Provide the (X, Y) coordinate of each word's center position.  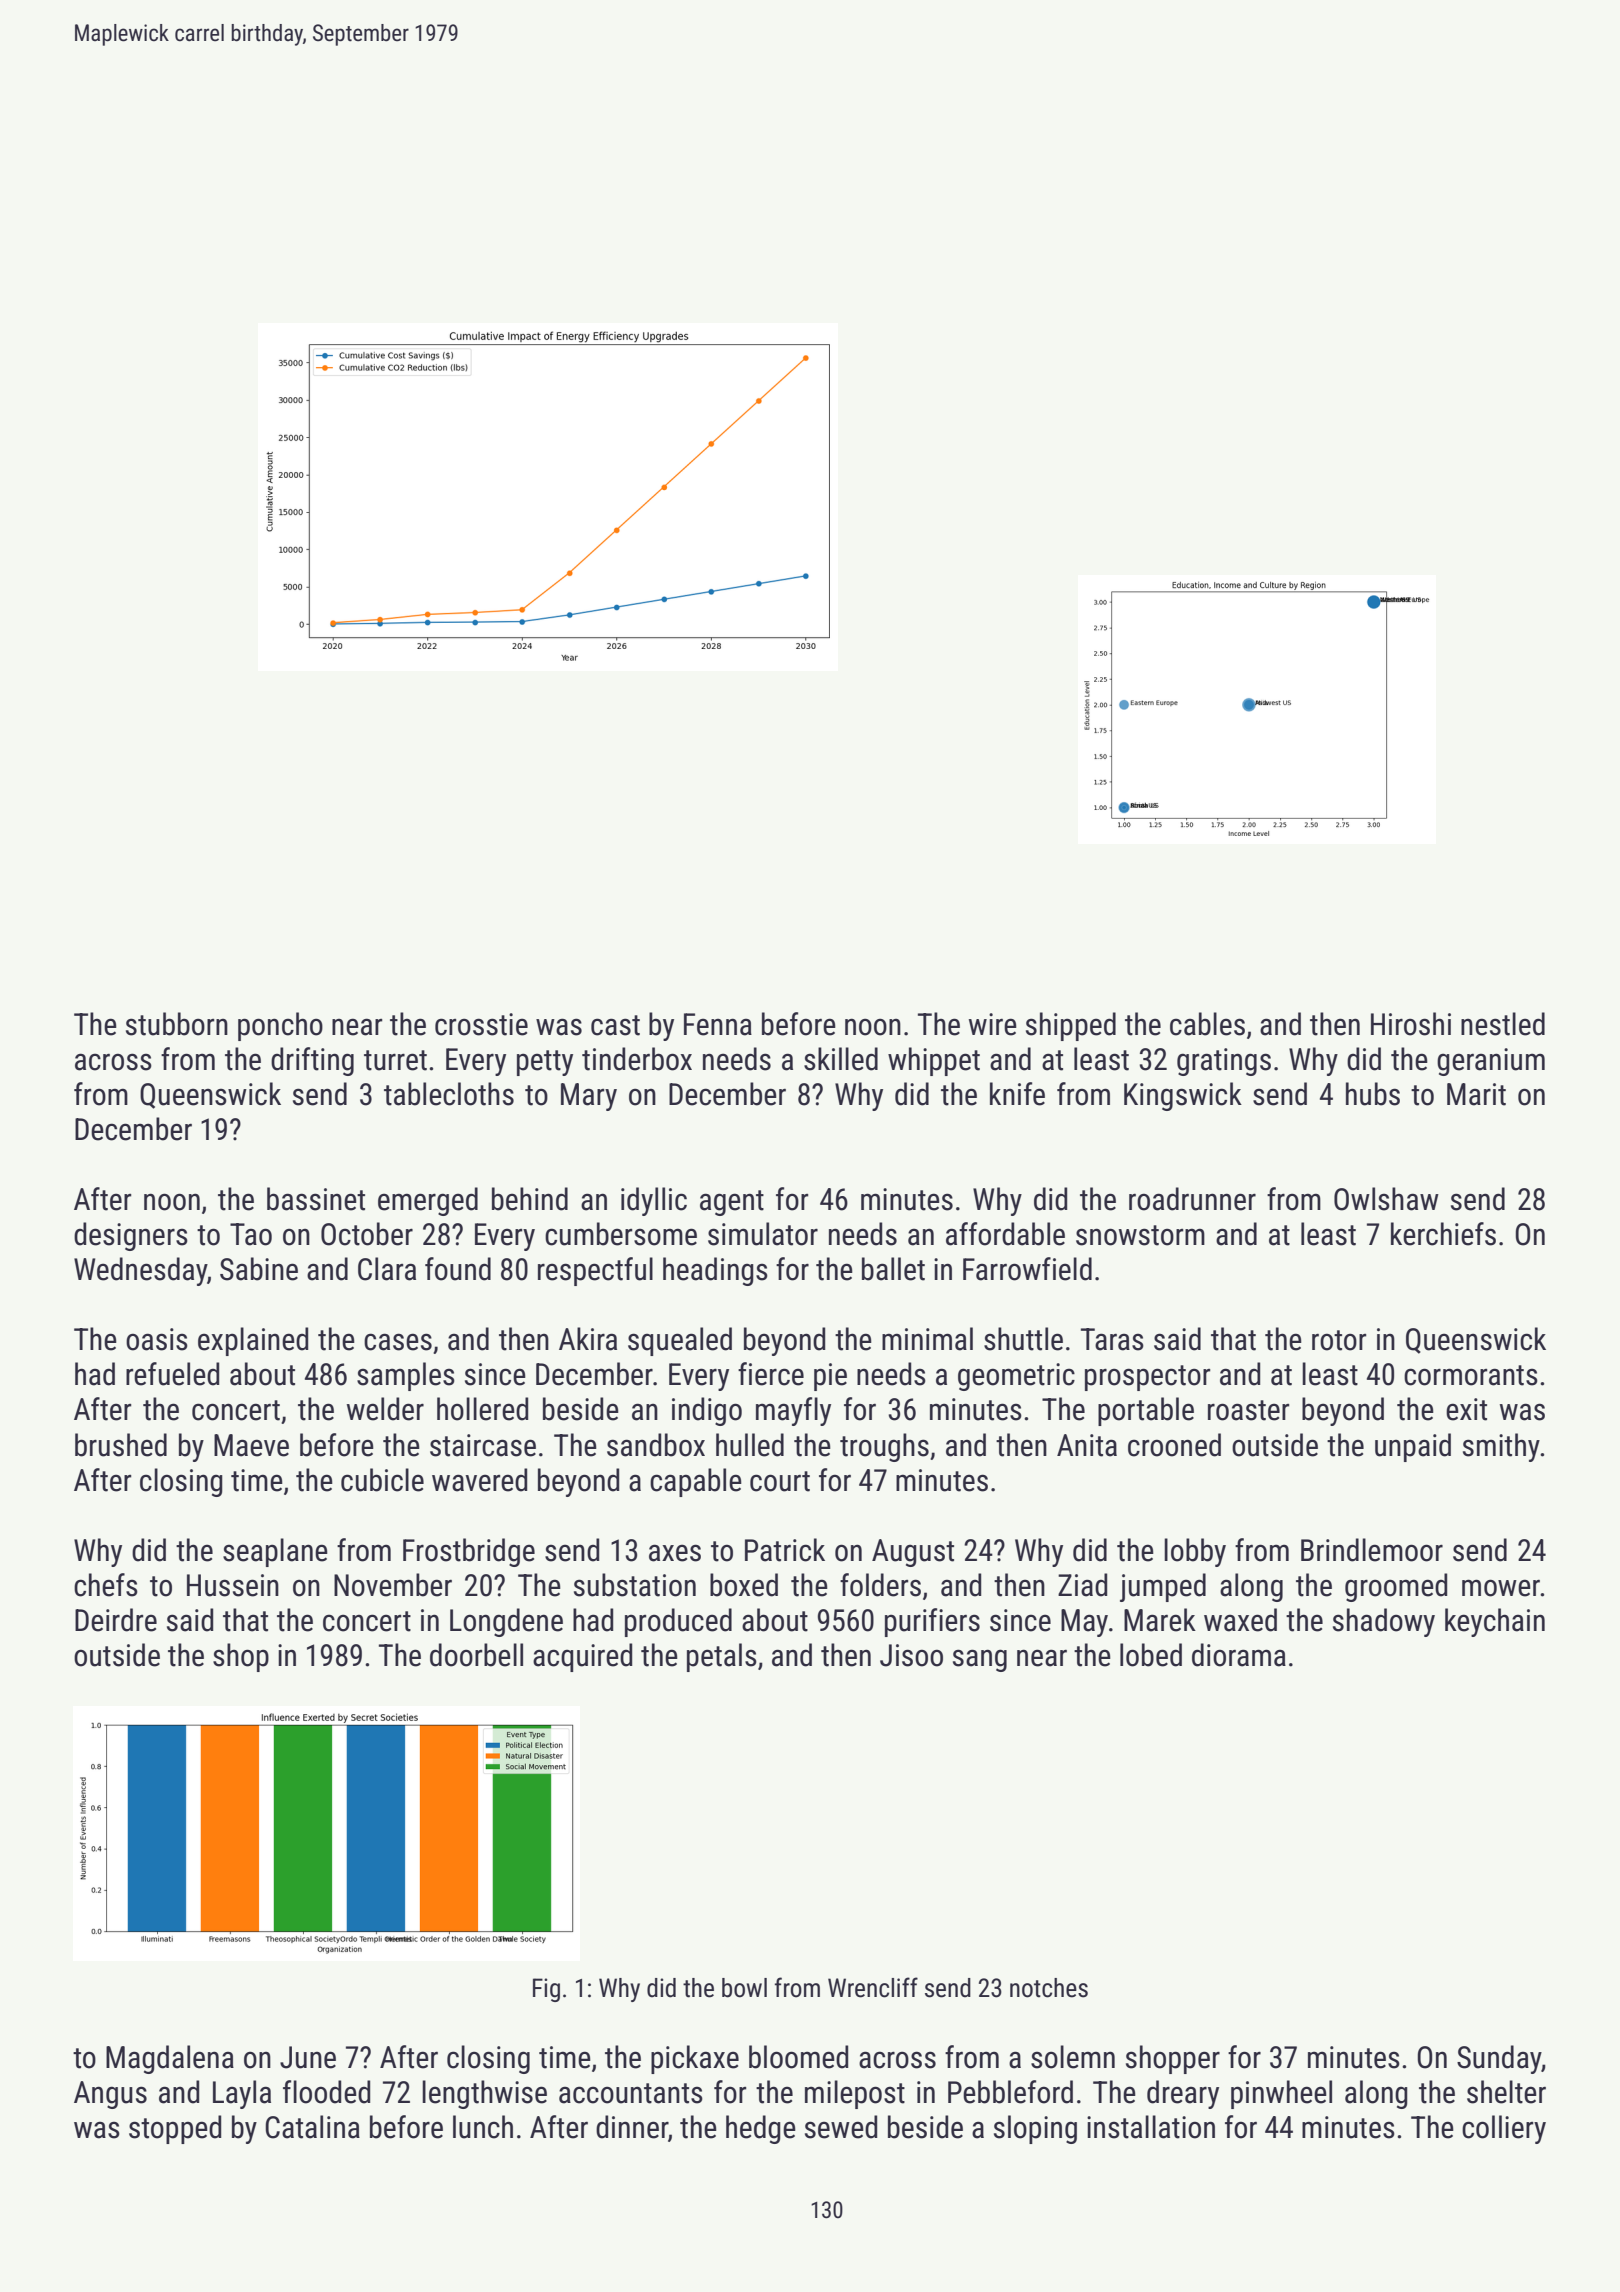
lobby (1195, 1552)
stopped (175, 2129)
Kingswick (1183, 1096)
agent (732, 1203)
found (458, 1269)
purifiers (932, 1622)
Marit (1476, 1094)
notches (1049, 1988)
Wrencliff (873, 1987)
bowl (744, 1988)
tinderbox (637, 1059)
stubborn (177, 1024)
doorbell (476, 1655)
